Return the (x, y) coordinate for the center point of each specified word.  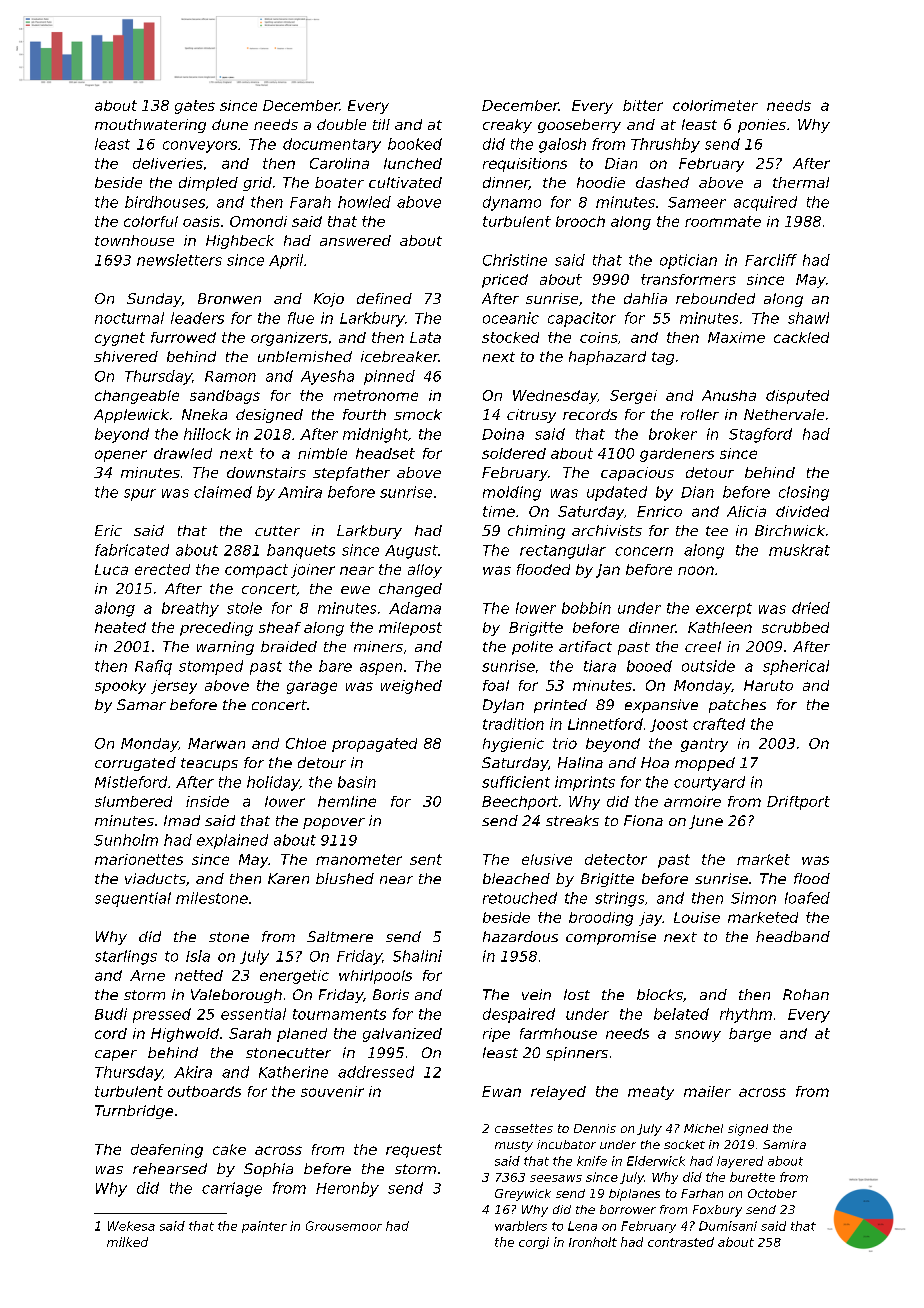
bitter (643, 105)
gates (195, 107)
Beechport (520, 803)
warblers (521, 1226)
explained (232, 841)
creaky (507, 126)
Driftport (798, 803)
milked (127, 1242)
